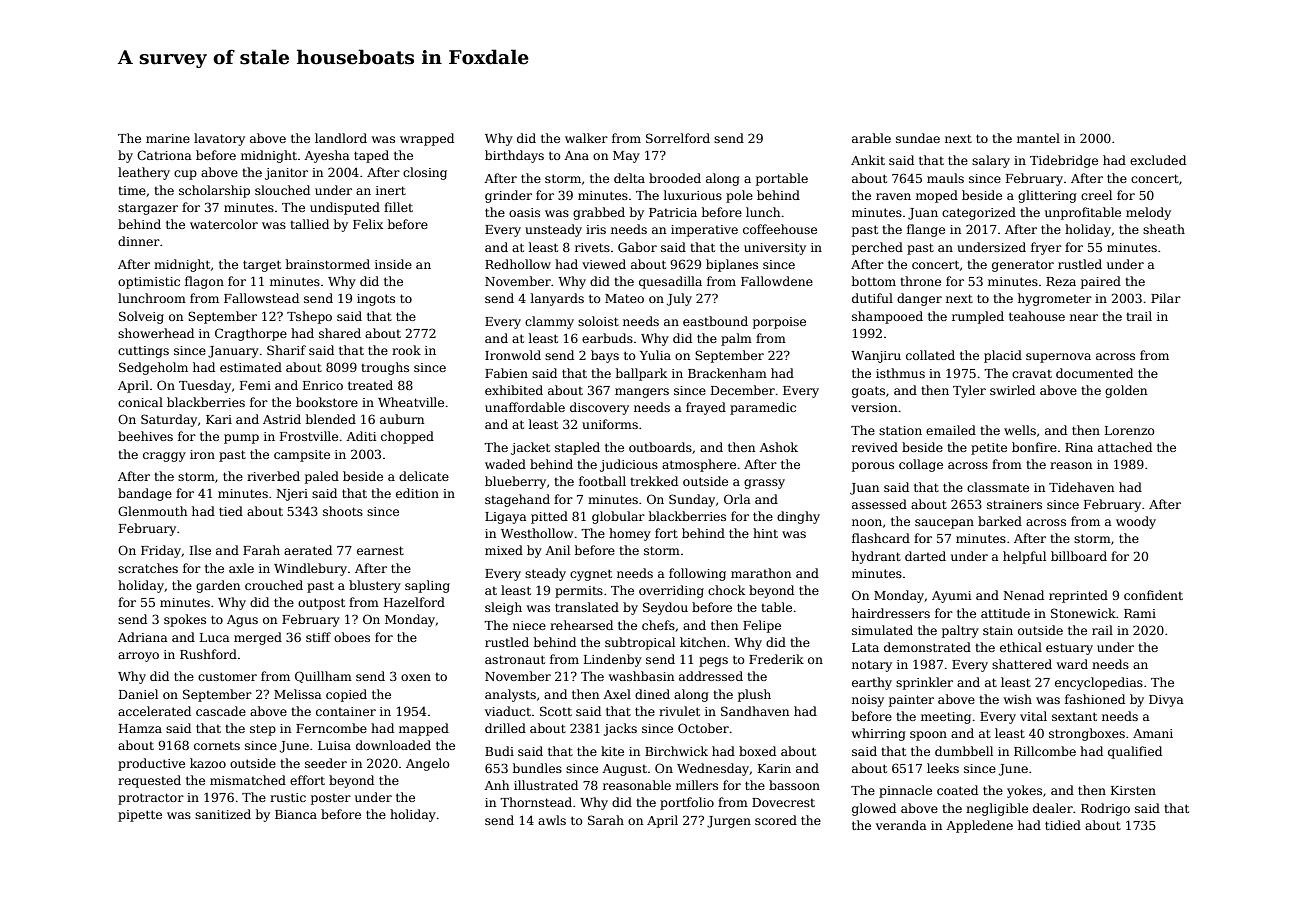 The image size is (1308, 924). I want to click on veranda, so click(901, 825).
